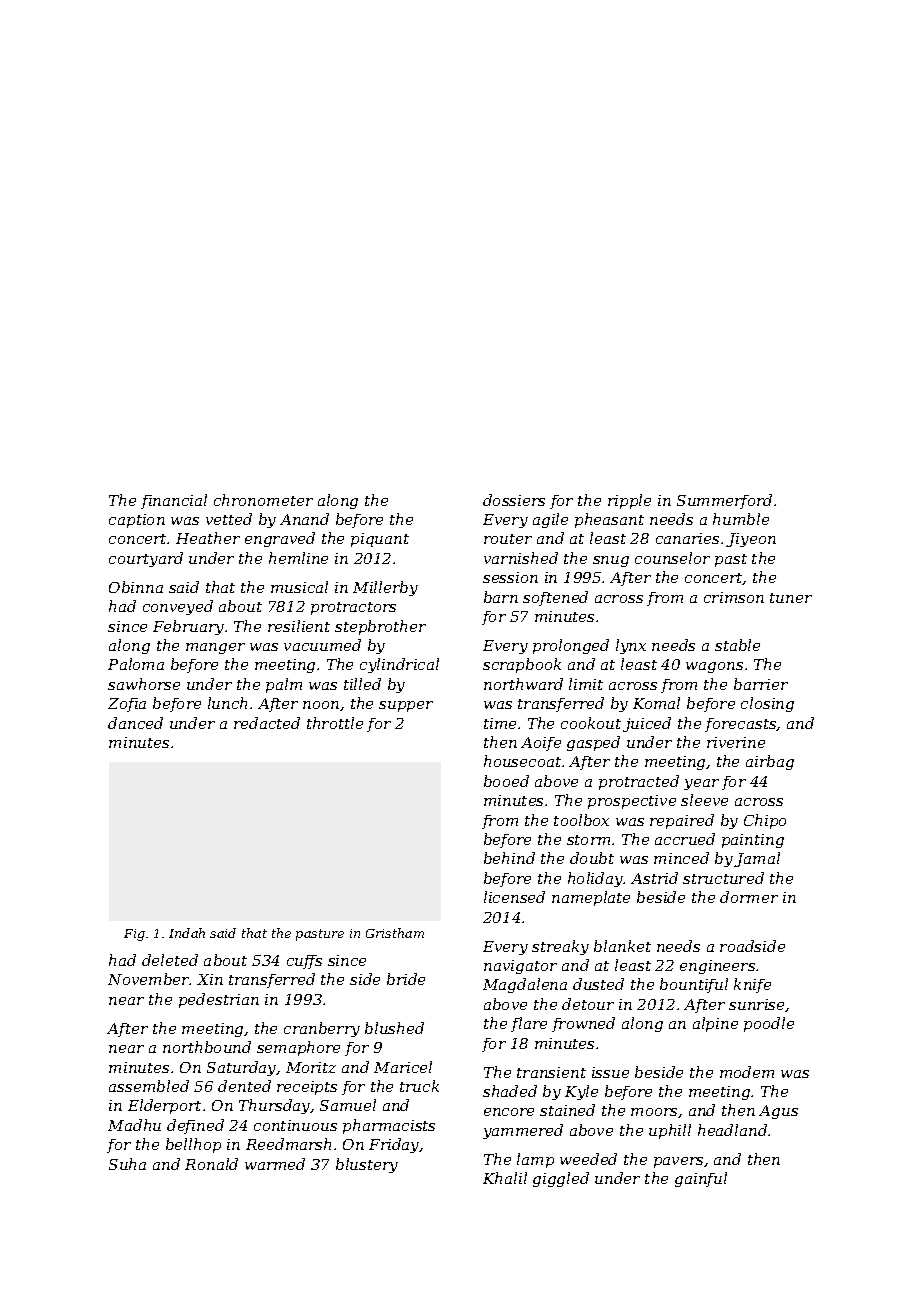 This screenshot has width=924, height=1308. Describe the element at coordinates (685, 839) in the screenshot. I see `accrued` at that location.
